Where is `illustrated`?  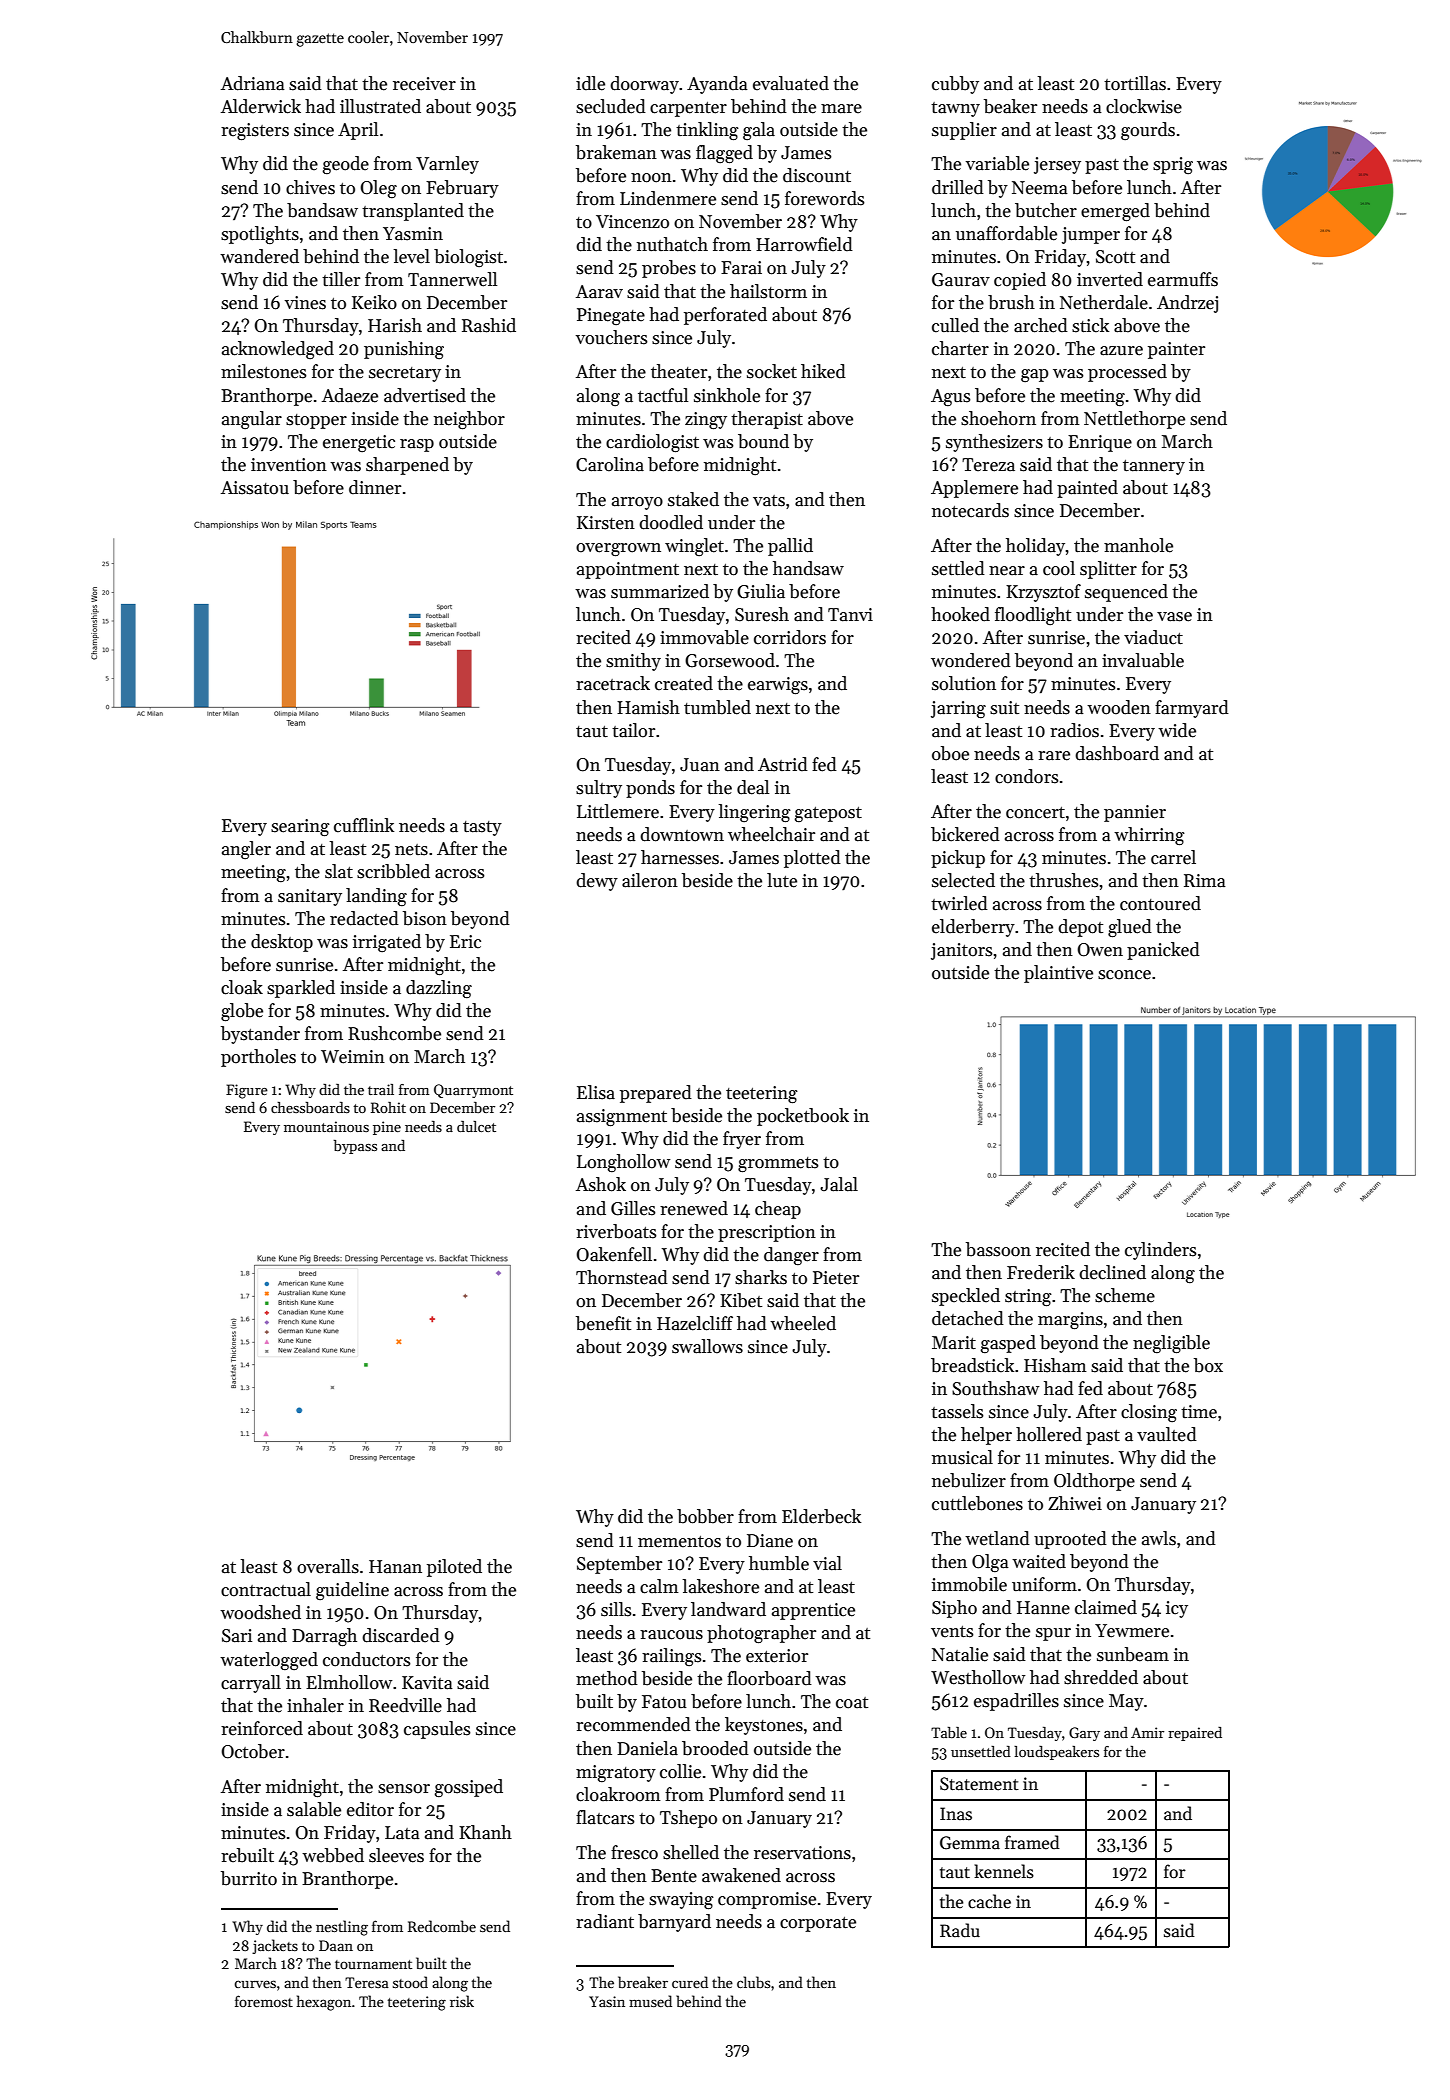 illustrated is located at coordinates (380, 106).
